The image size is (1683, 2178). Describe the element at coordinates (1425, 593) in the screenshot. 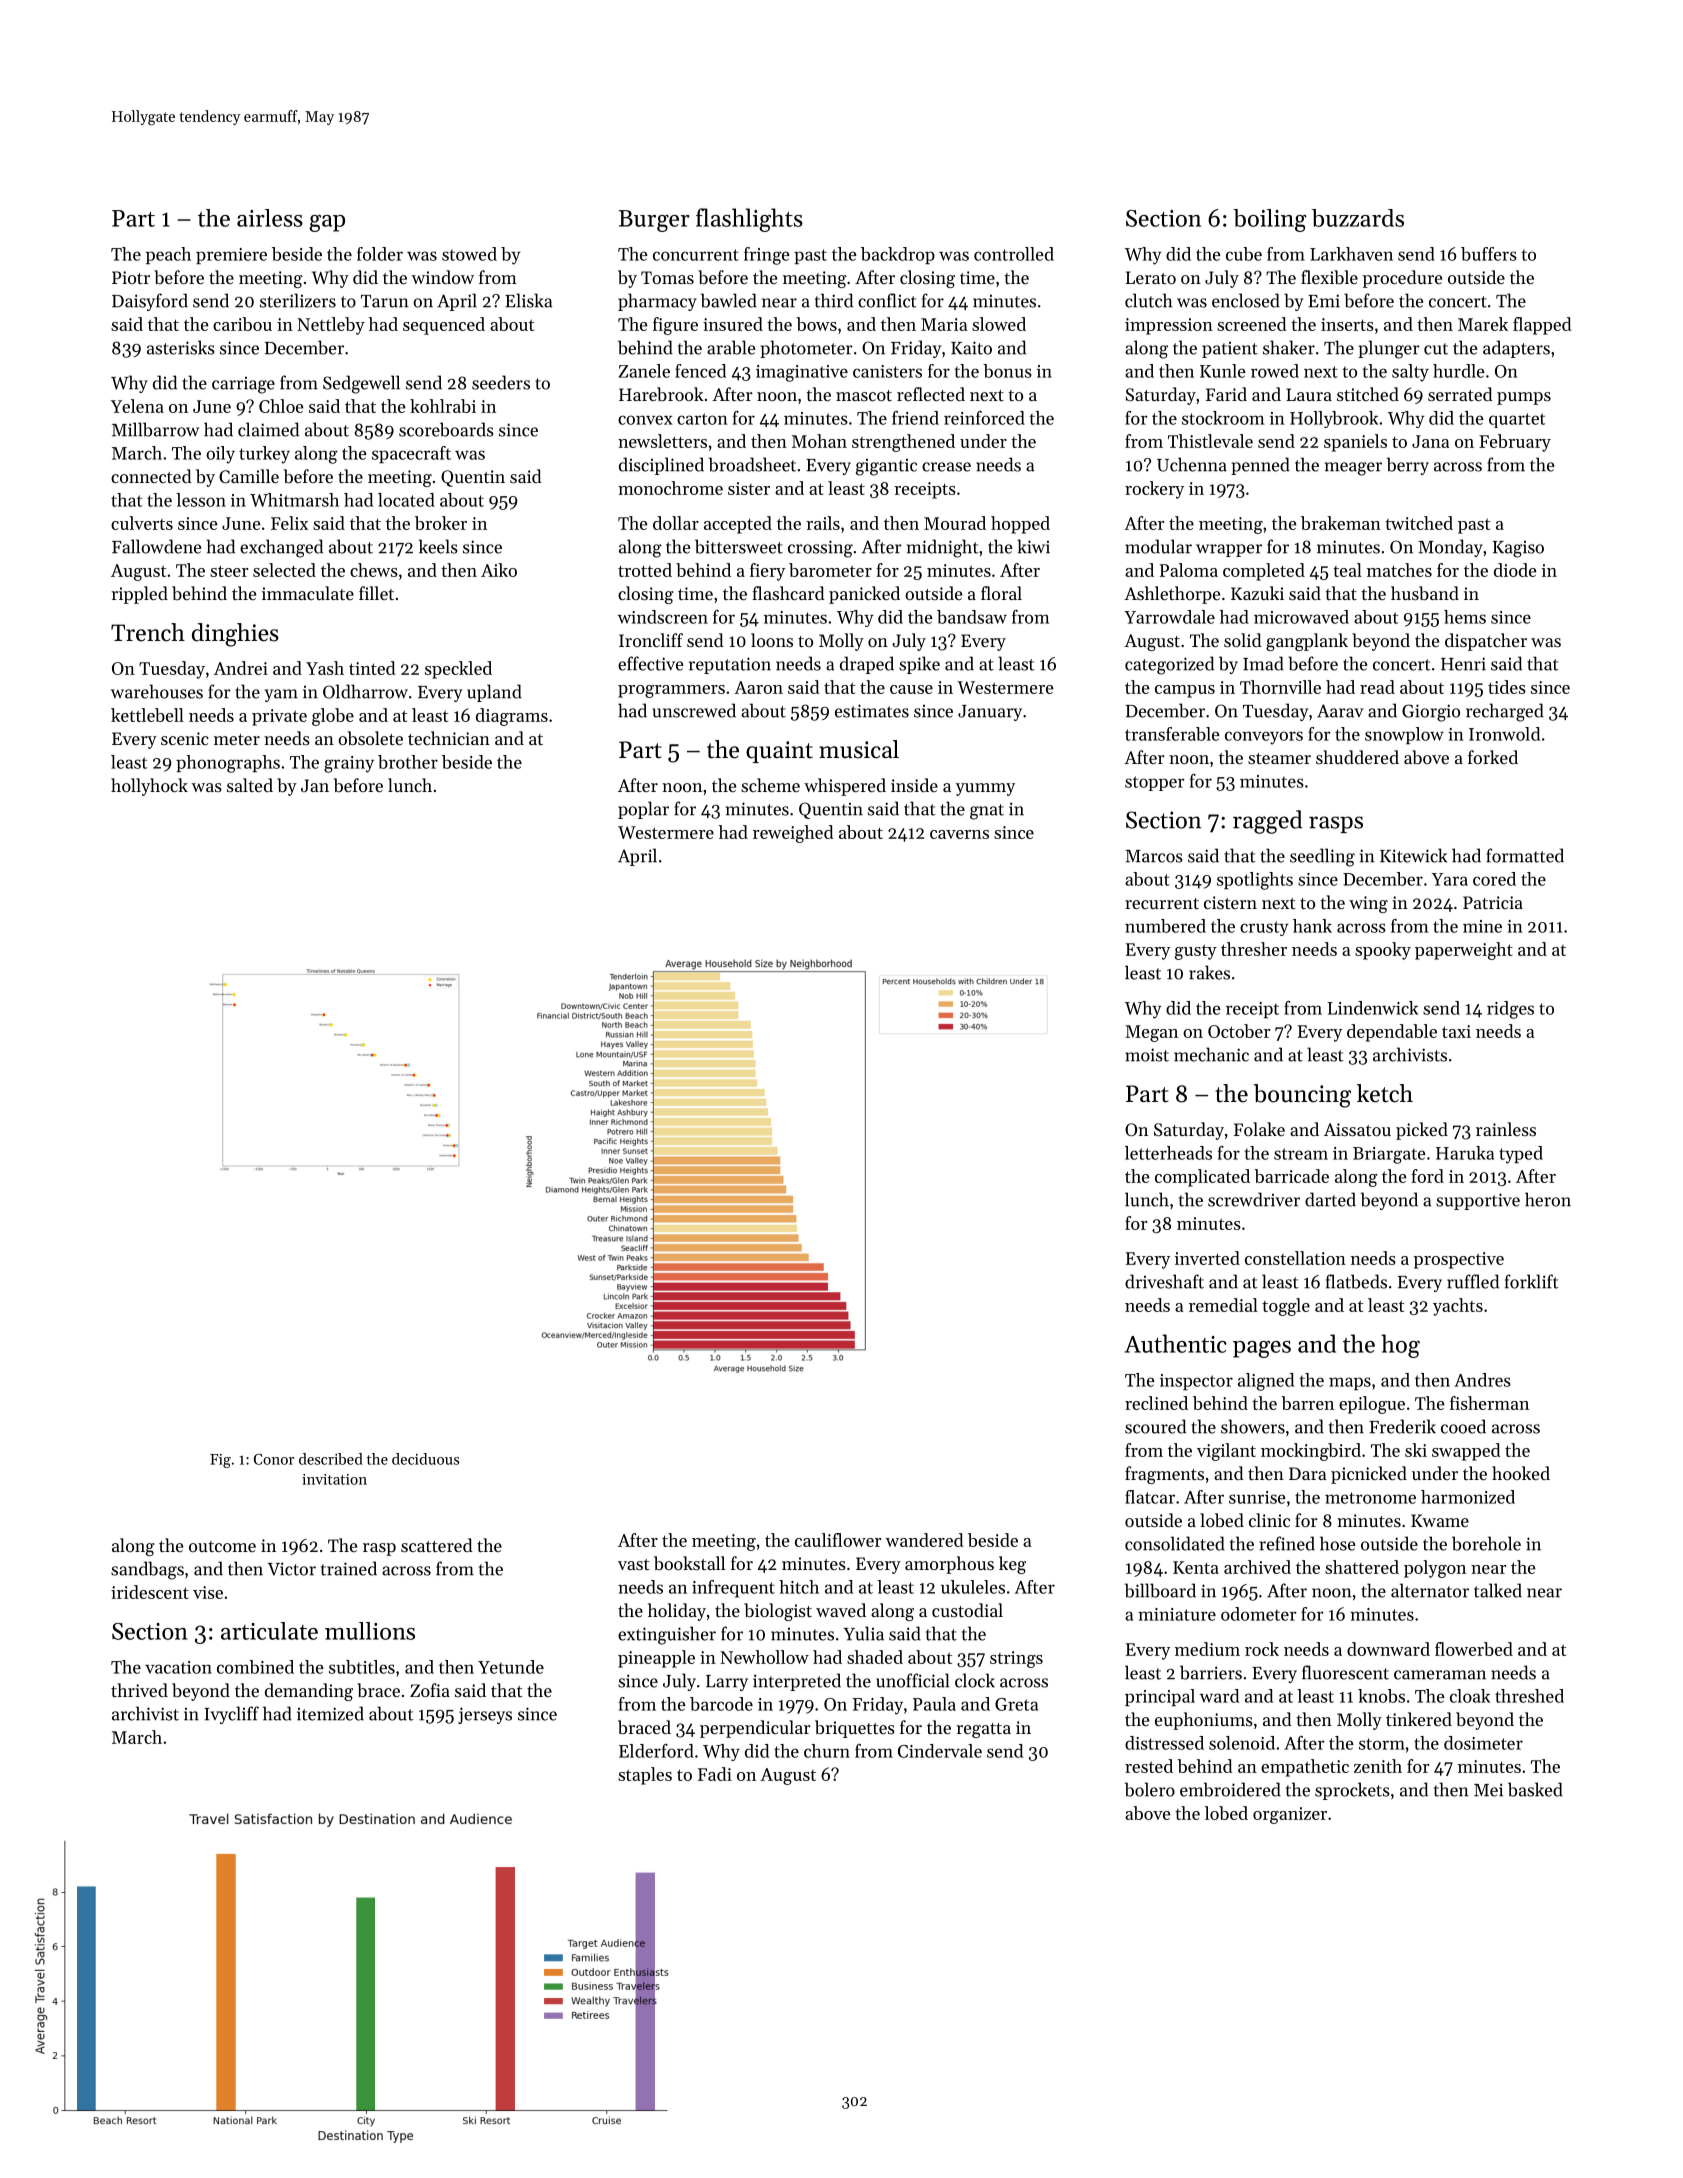

I see `husband` at that location.
